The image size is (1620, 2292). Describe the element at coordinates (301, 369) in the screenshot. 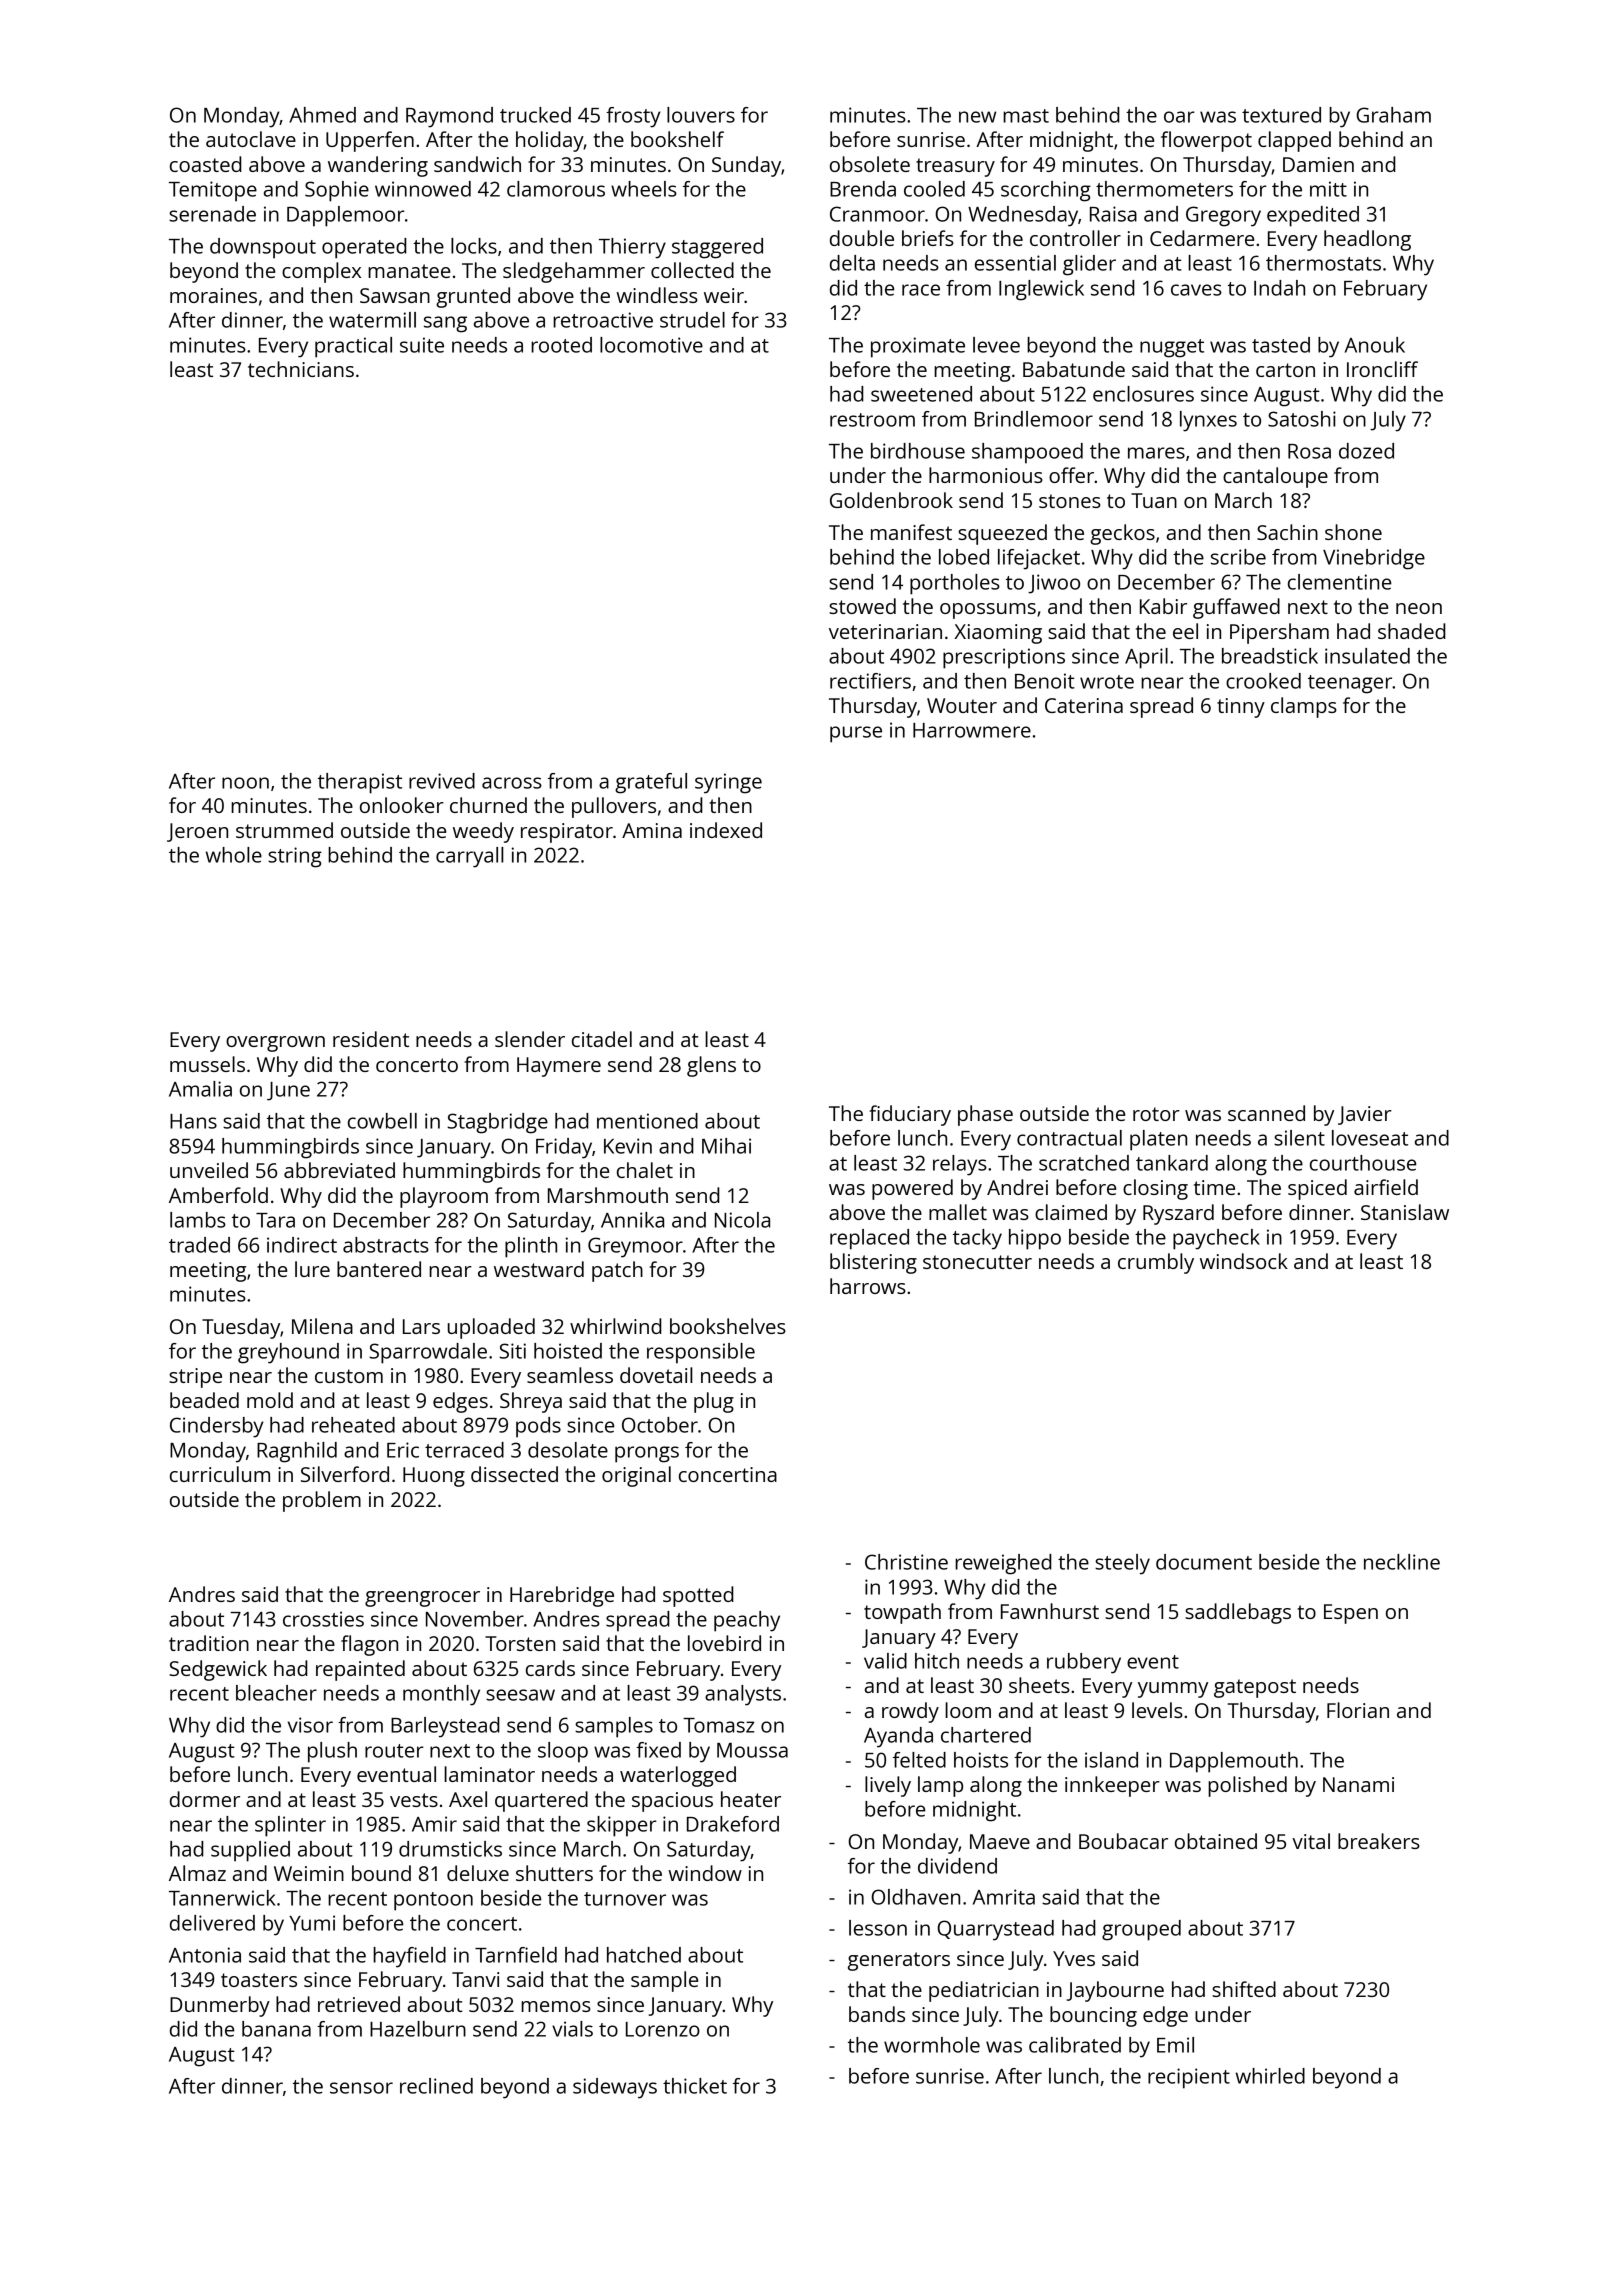

I see `technicians` at that location.
